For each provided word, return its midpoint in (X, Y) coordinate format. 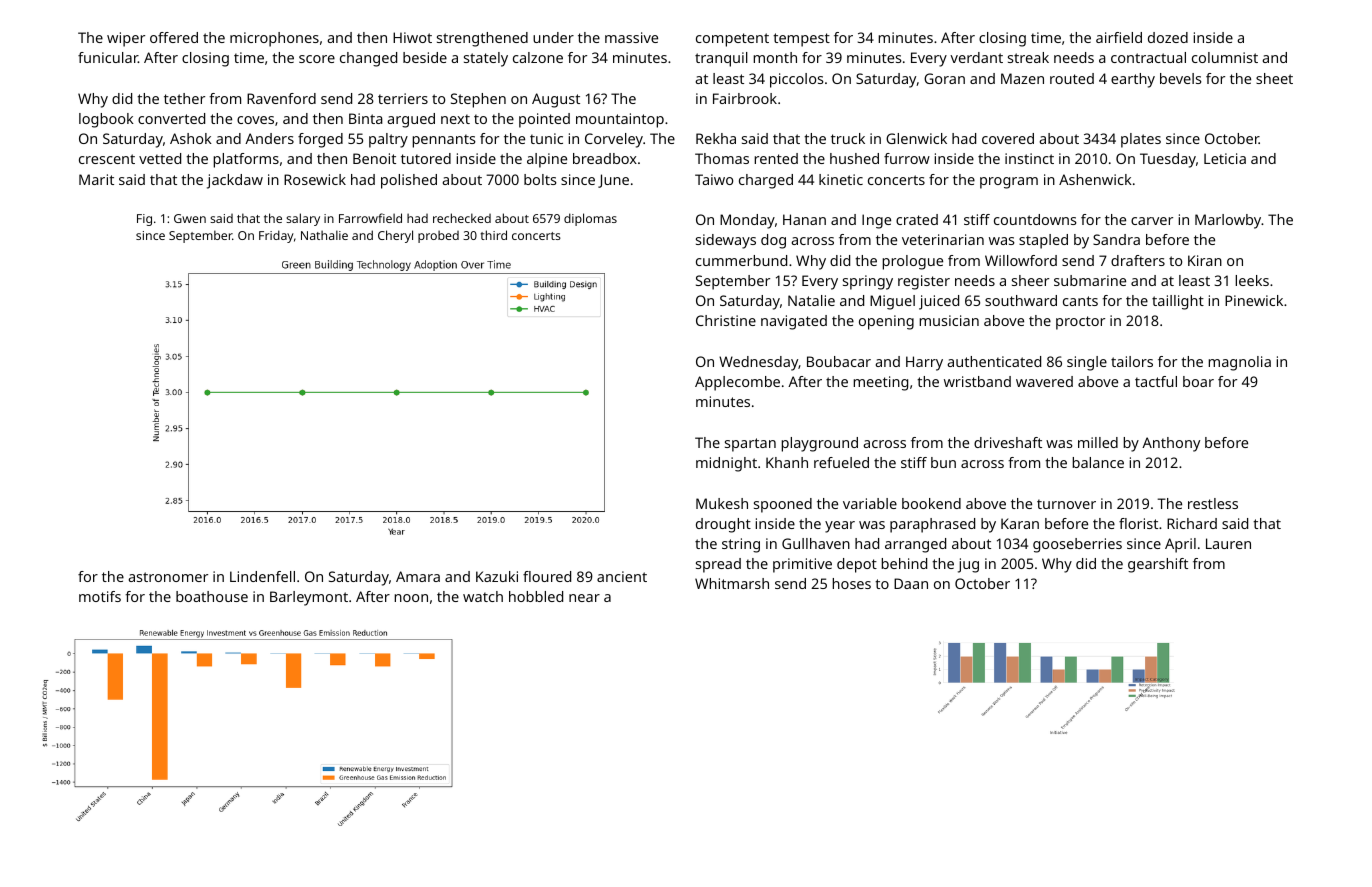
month (775, 57)
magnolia (1239, 363)
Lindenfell (262, 576)
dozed (1168, 37)
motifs (100, 596)
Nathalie (324, 235)
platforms (246, 160)
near (584, 598)
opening (886, 322)
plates (1141, 140)
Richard (1192, 523)
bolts (540, 179)
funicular (108, 57)
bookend (931, 503)
